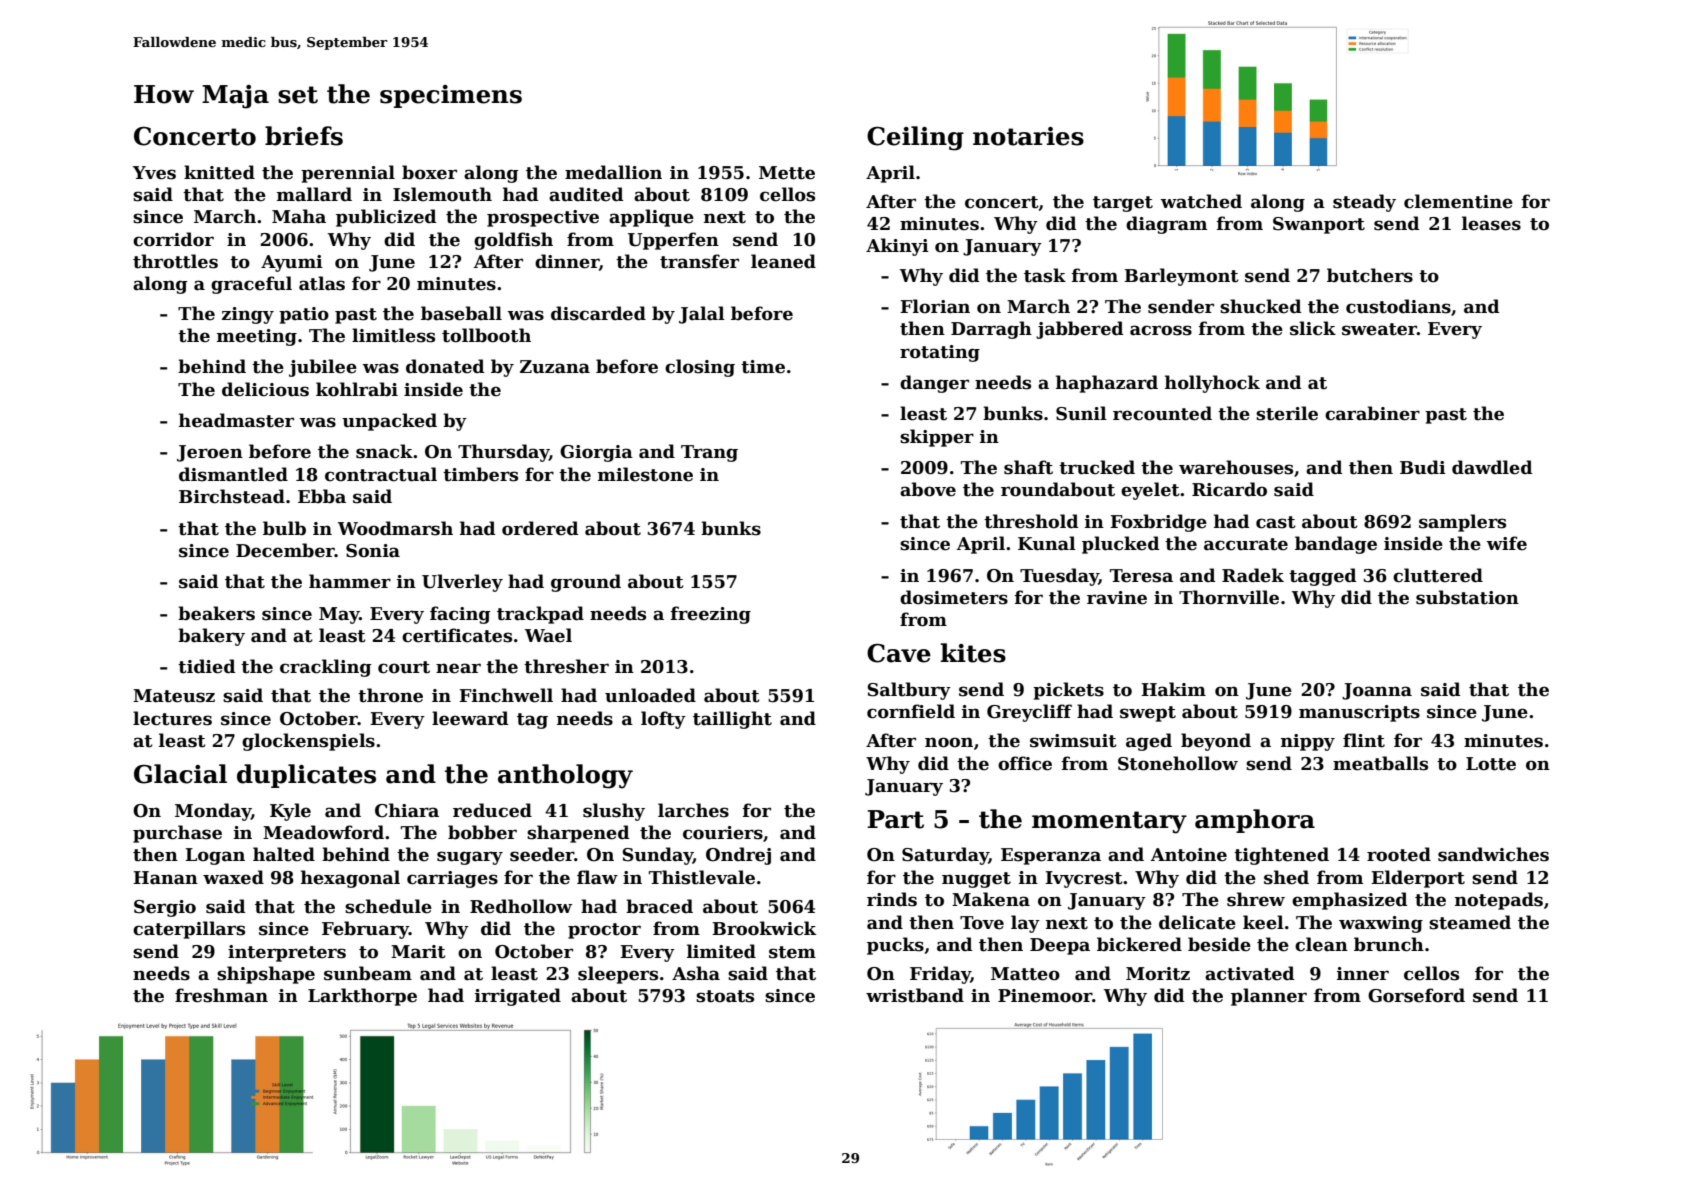 This document has width=1683, height=1190. I want to click on hammer, so click(350, 581).
